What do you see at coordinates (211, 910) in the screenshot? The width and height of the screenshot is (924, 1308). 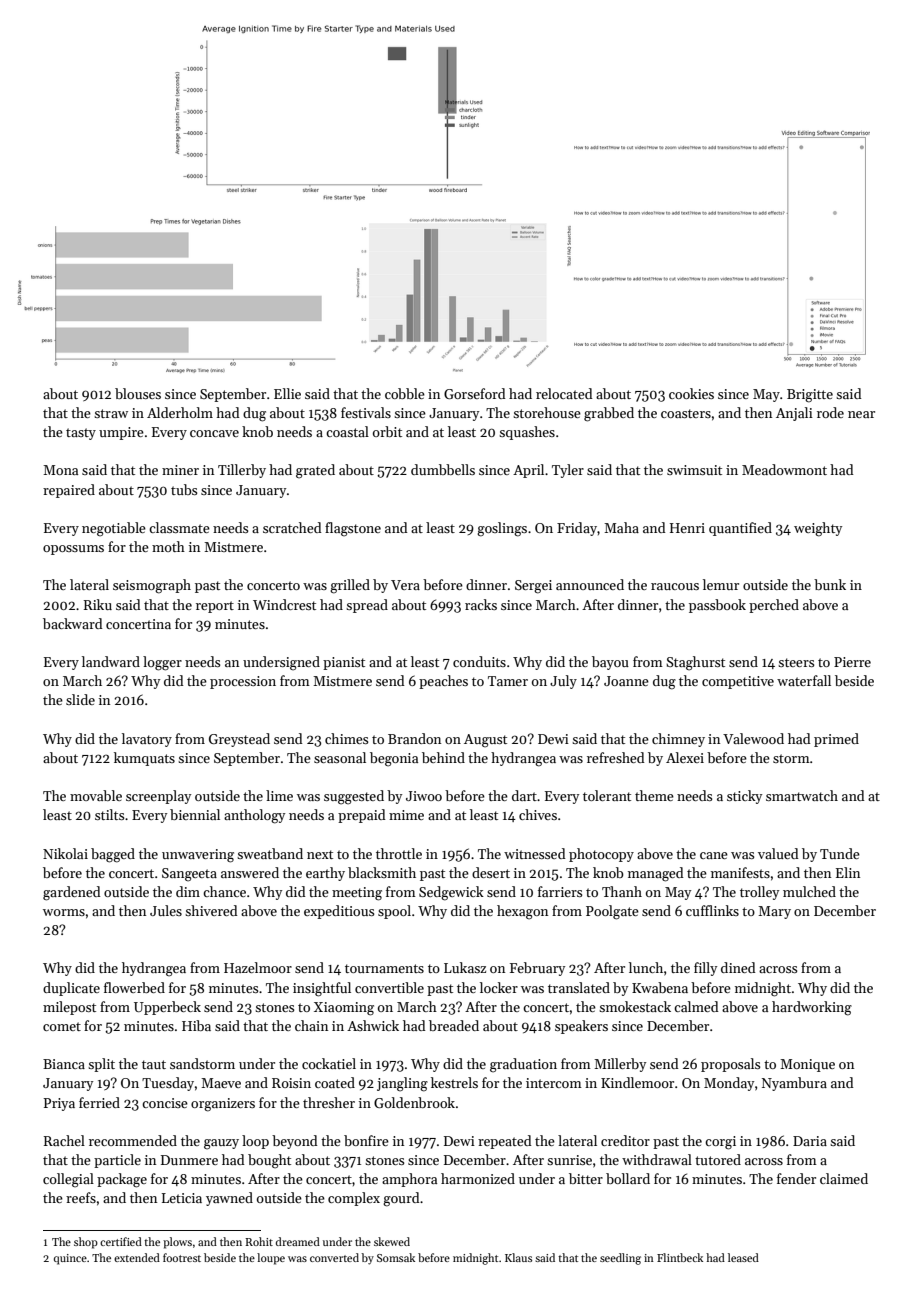 I see `shivered` at bounding box center [211, 910].
